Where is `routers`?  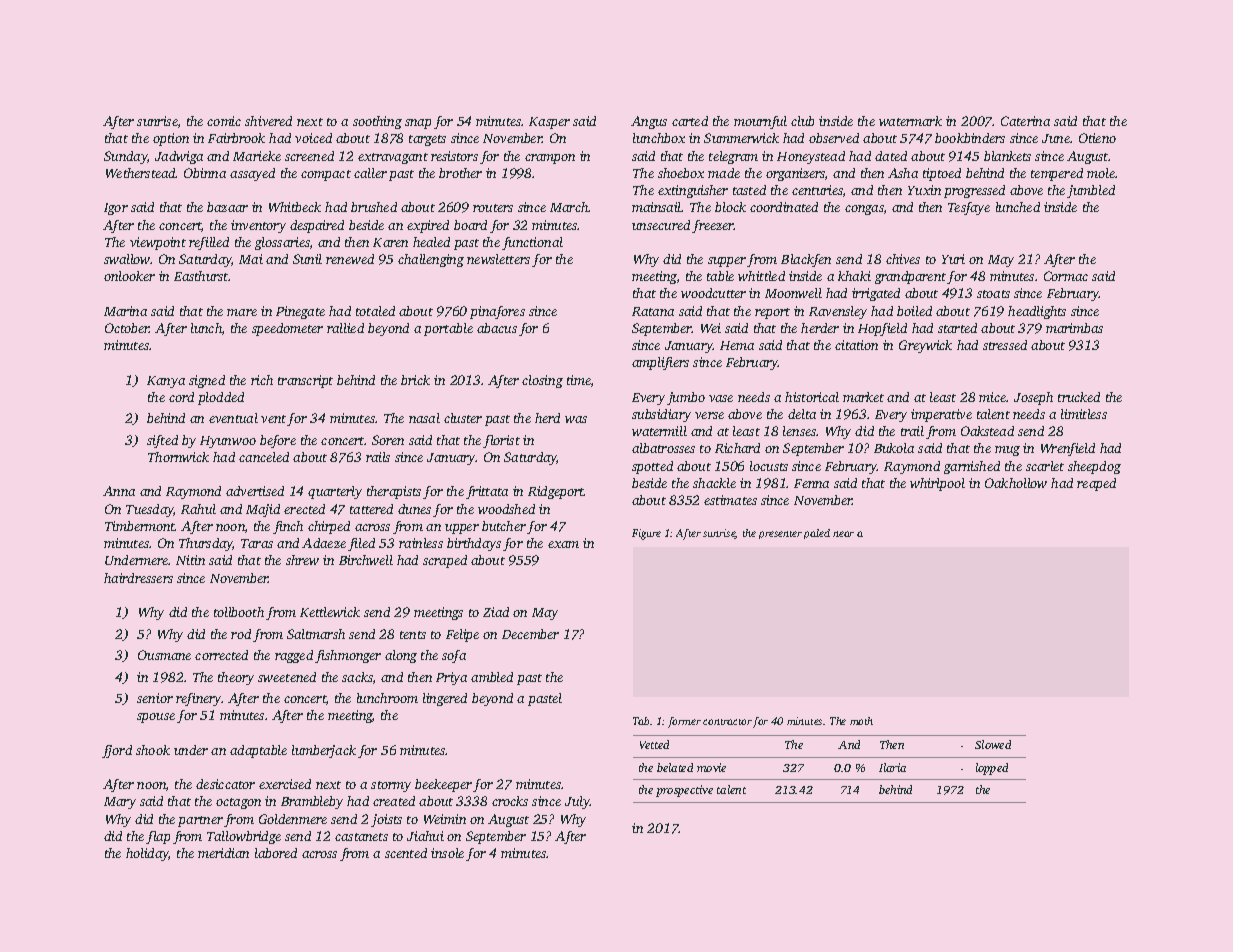 routers is located at coordinates (493, 208).
